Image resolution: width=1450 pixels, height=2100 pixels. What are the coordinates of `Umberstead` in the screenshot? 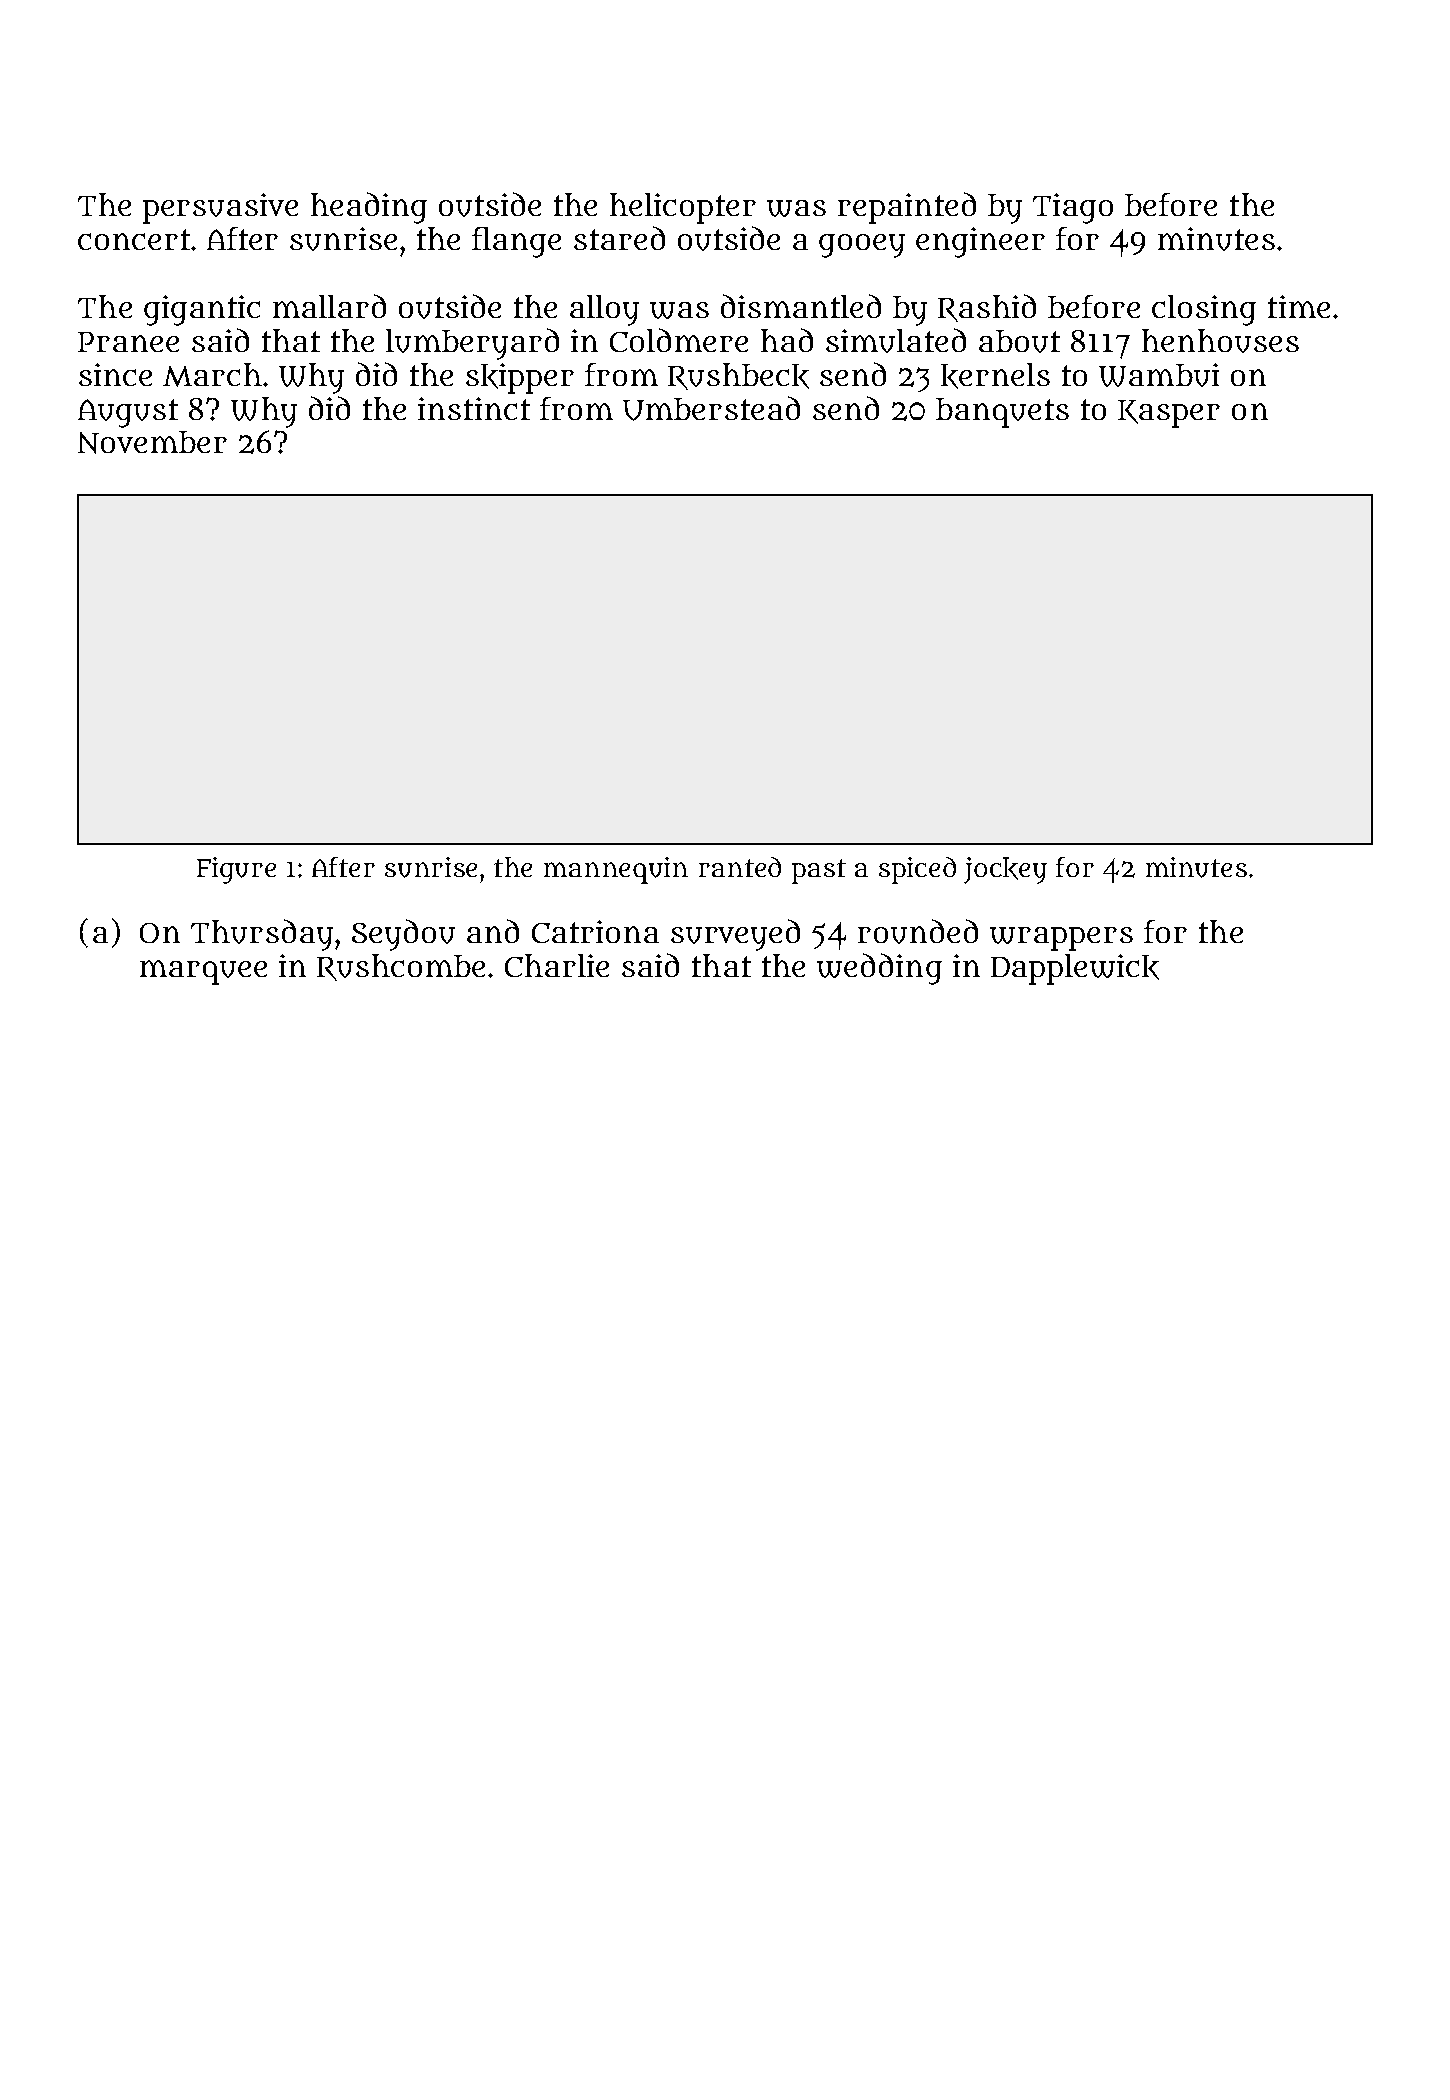 It's located at (711, 408).
